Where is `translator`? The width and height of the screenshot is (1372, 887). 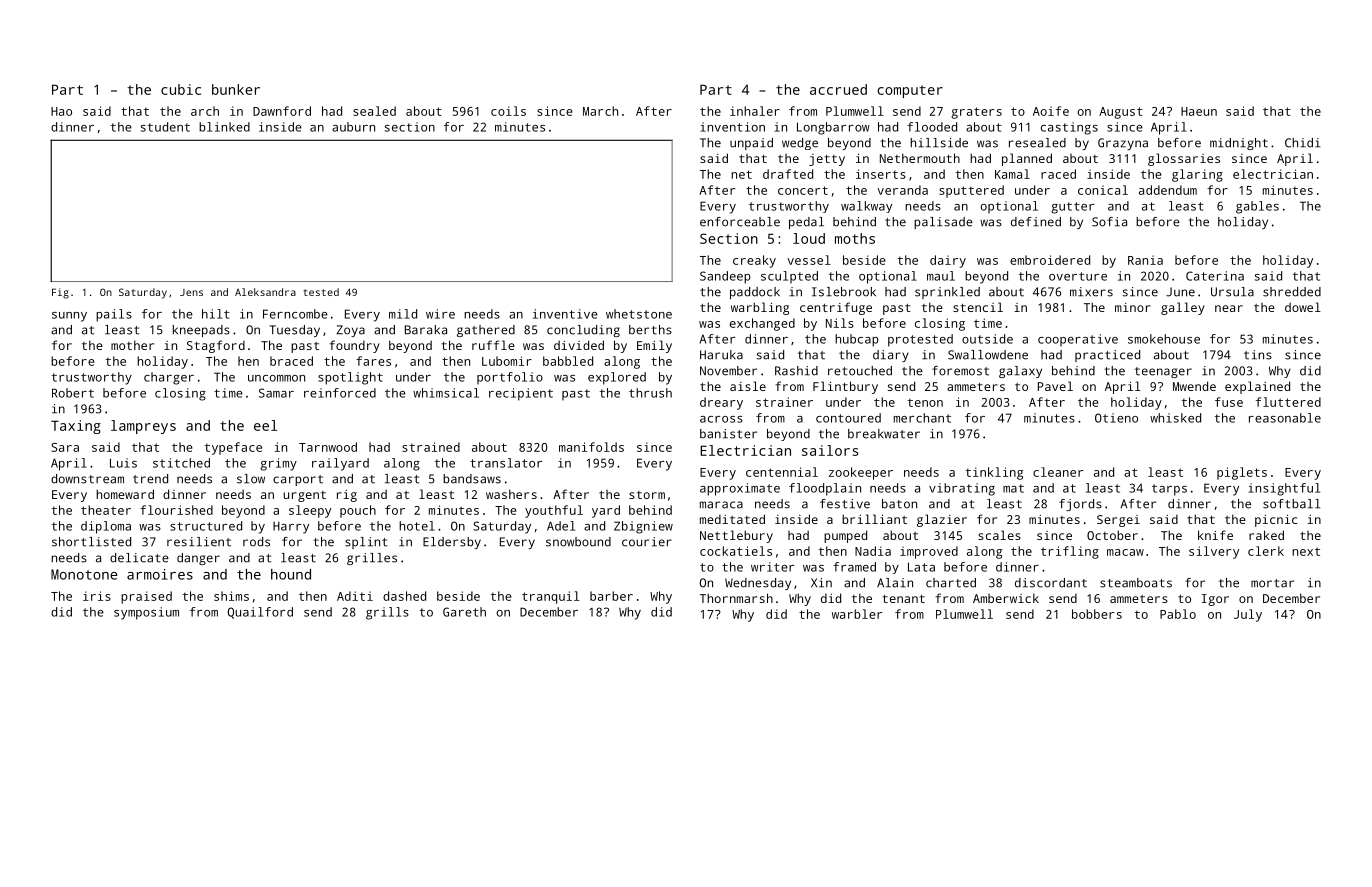
translator is located at coordinates (506, 463).
